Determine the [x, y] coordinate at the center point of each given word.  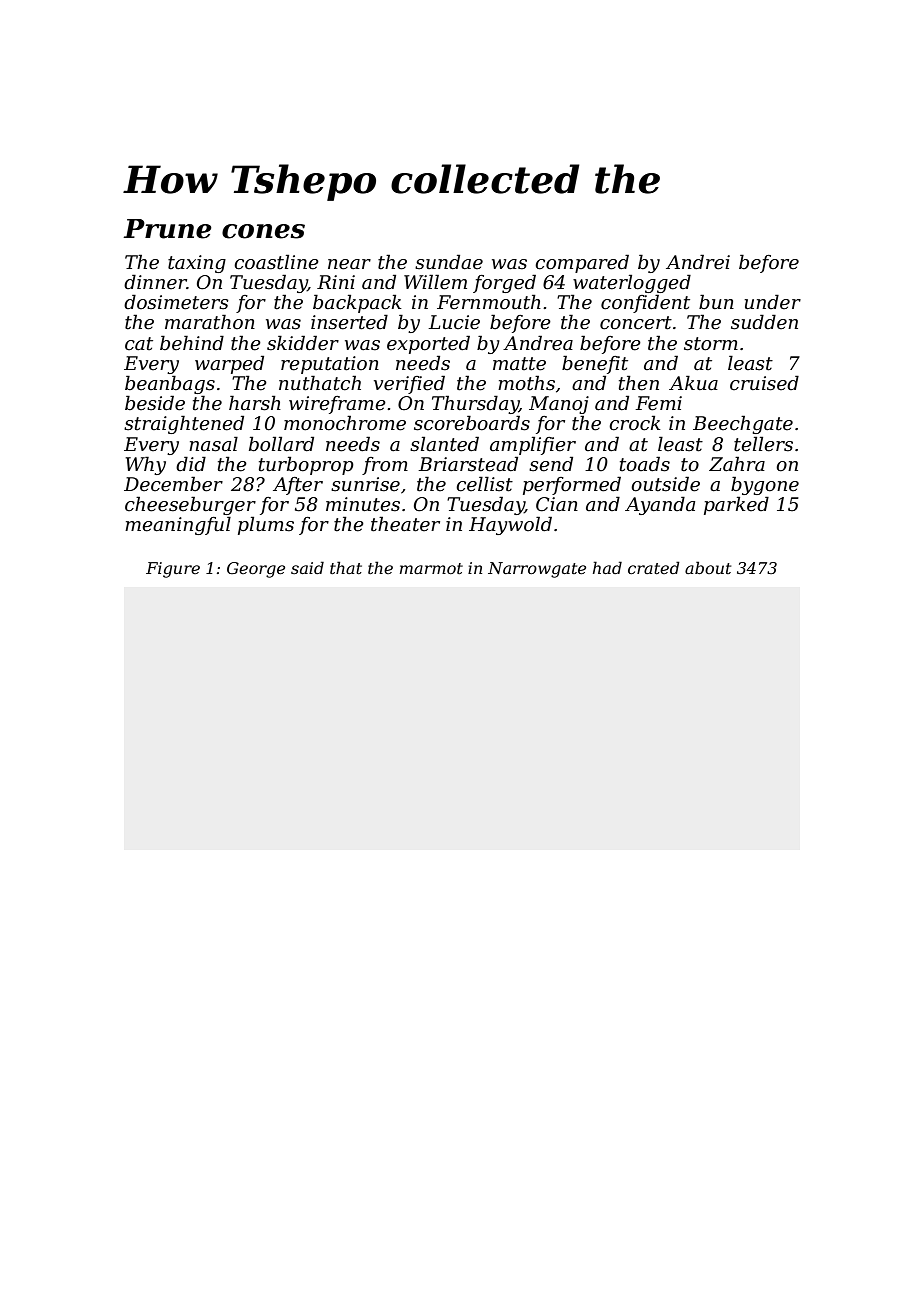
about [708, 567]
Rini [336, 282]
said [307, 567]
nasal [213, 444]
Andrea [538, 343]
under [773, 302]
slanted [444, 444]
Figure [173, 570]
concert [636, 323]
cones [263, 231]
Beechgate [743, 424]
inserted [349, 322]
